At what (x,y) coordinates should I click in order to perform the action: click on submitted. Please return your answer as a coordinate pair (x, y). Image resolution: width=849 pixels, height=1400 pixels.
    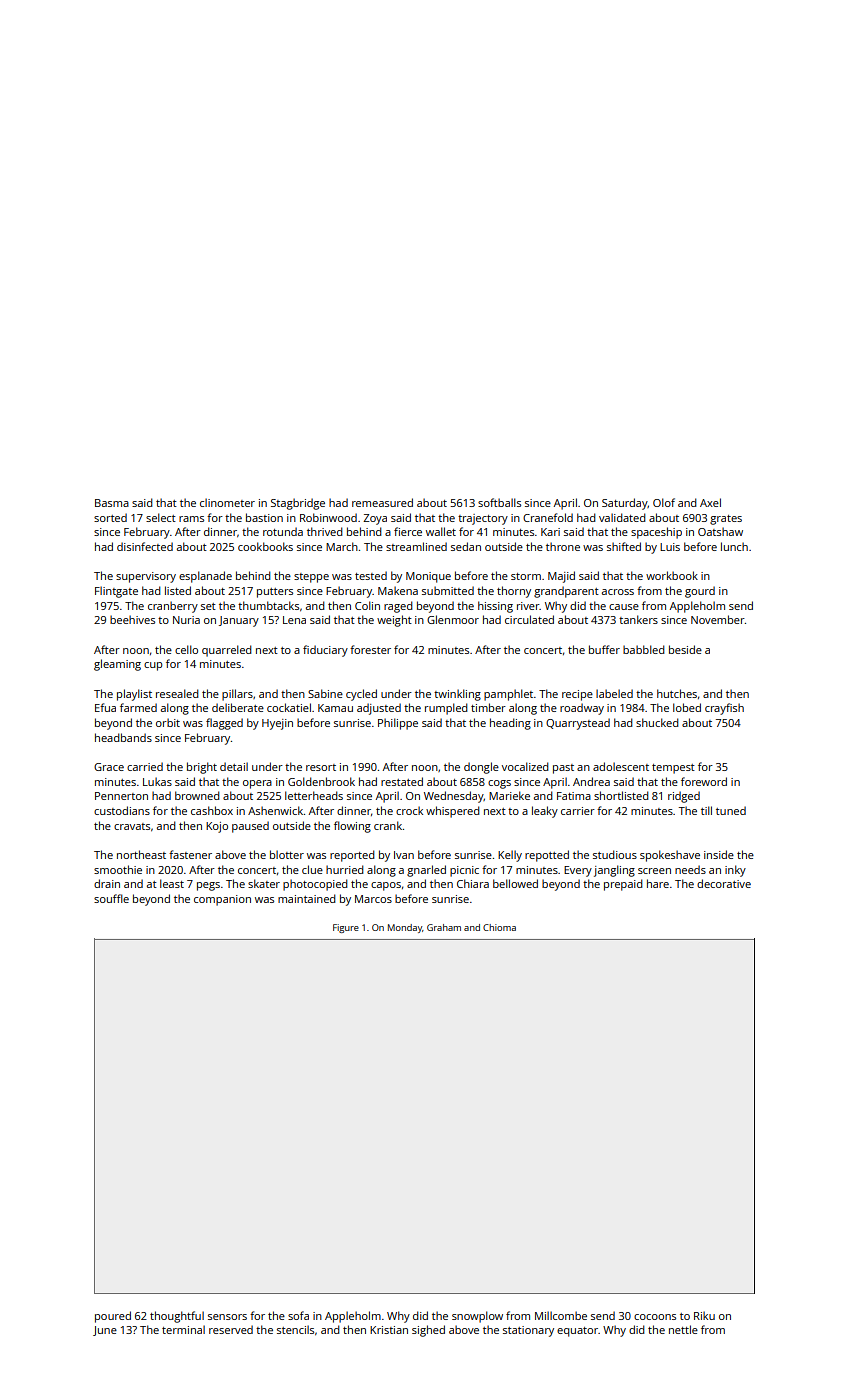
    Looking at the image, I should click on (448, 590).
